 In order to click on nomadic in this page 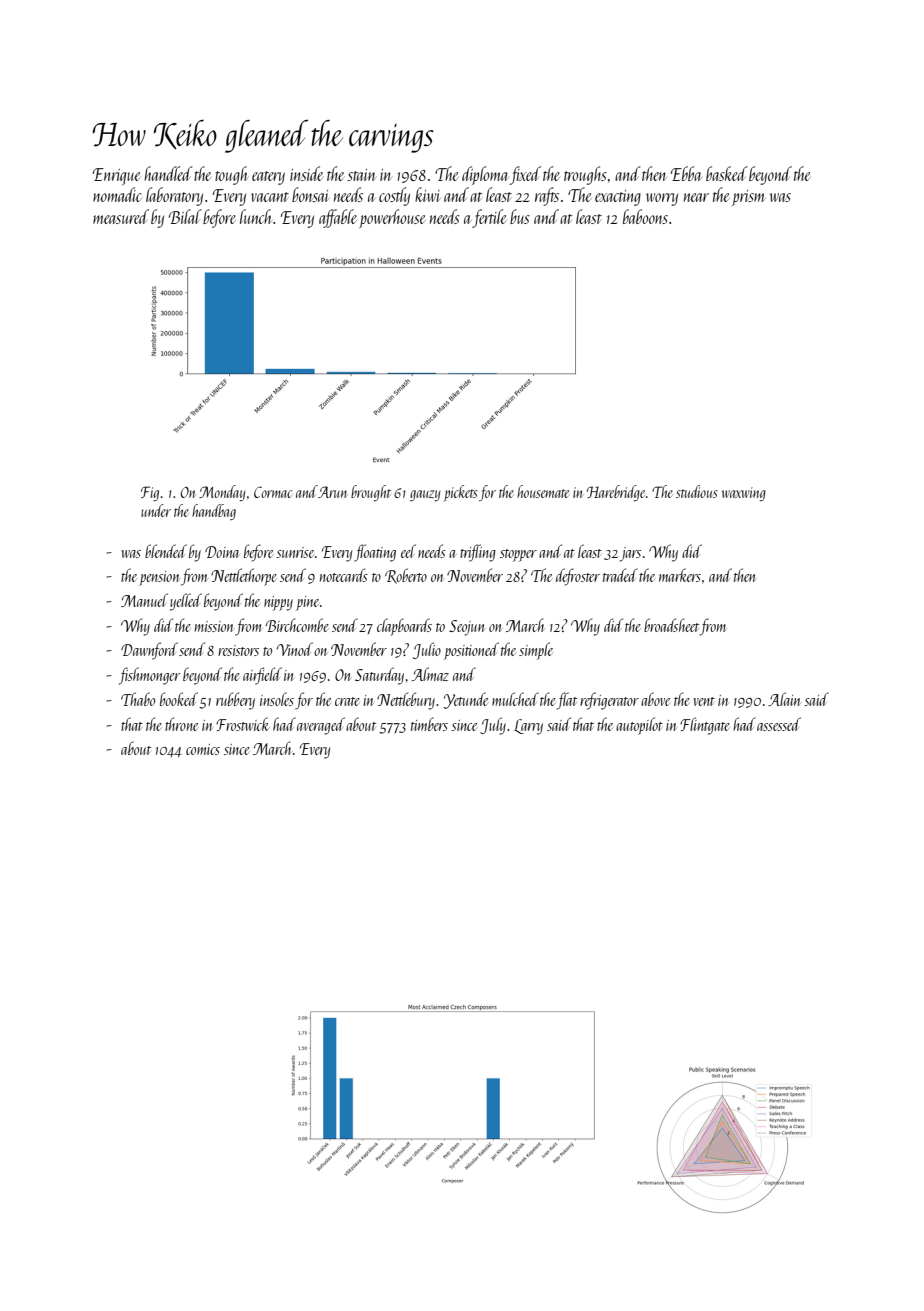, I will do `click(117, 194)`.
